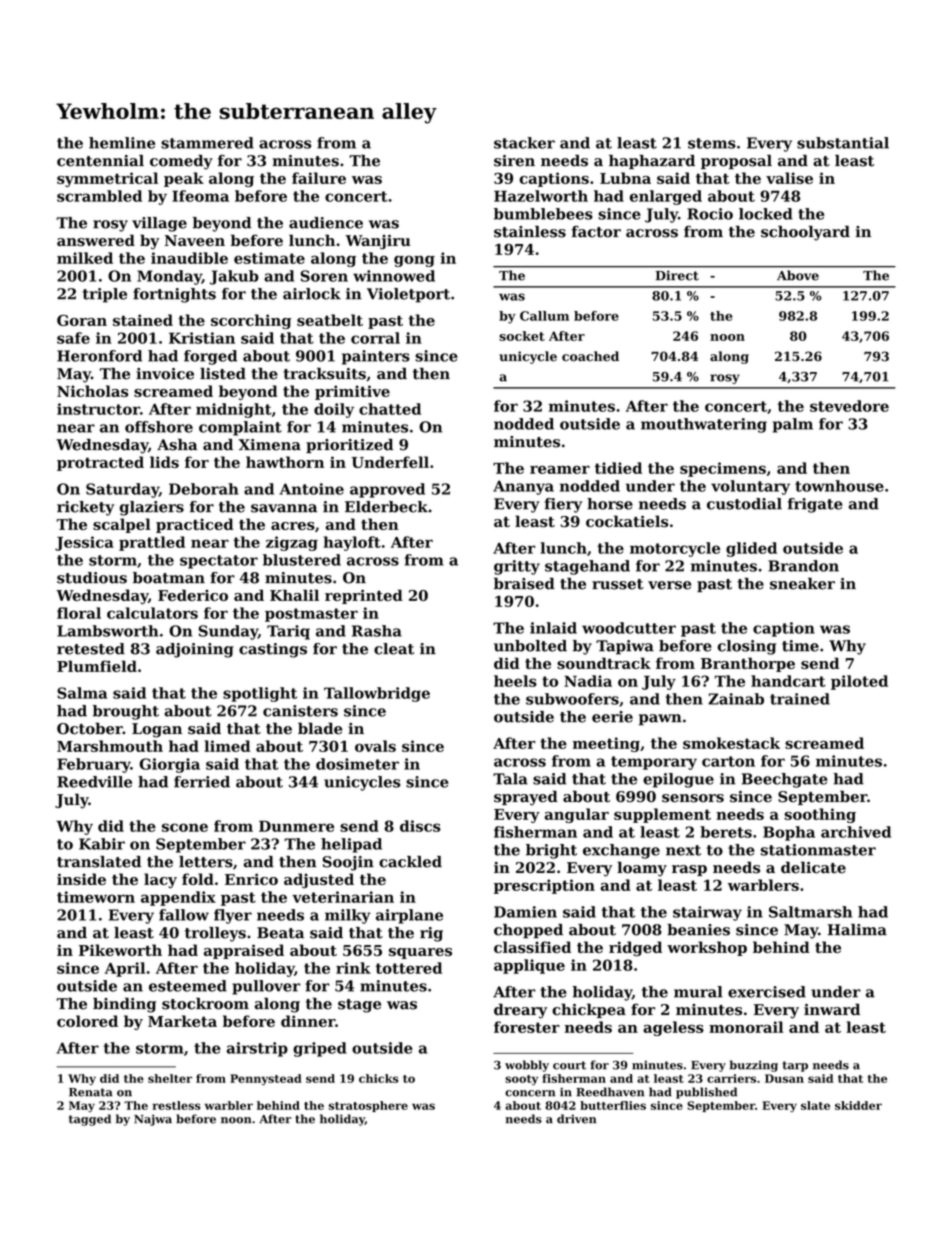  I want to click on stacker, so click(524, 143).
